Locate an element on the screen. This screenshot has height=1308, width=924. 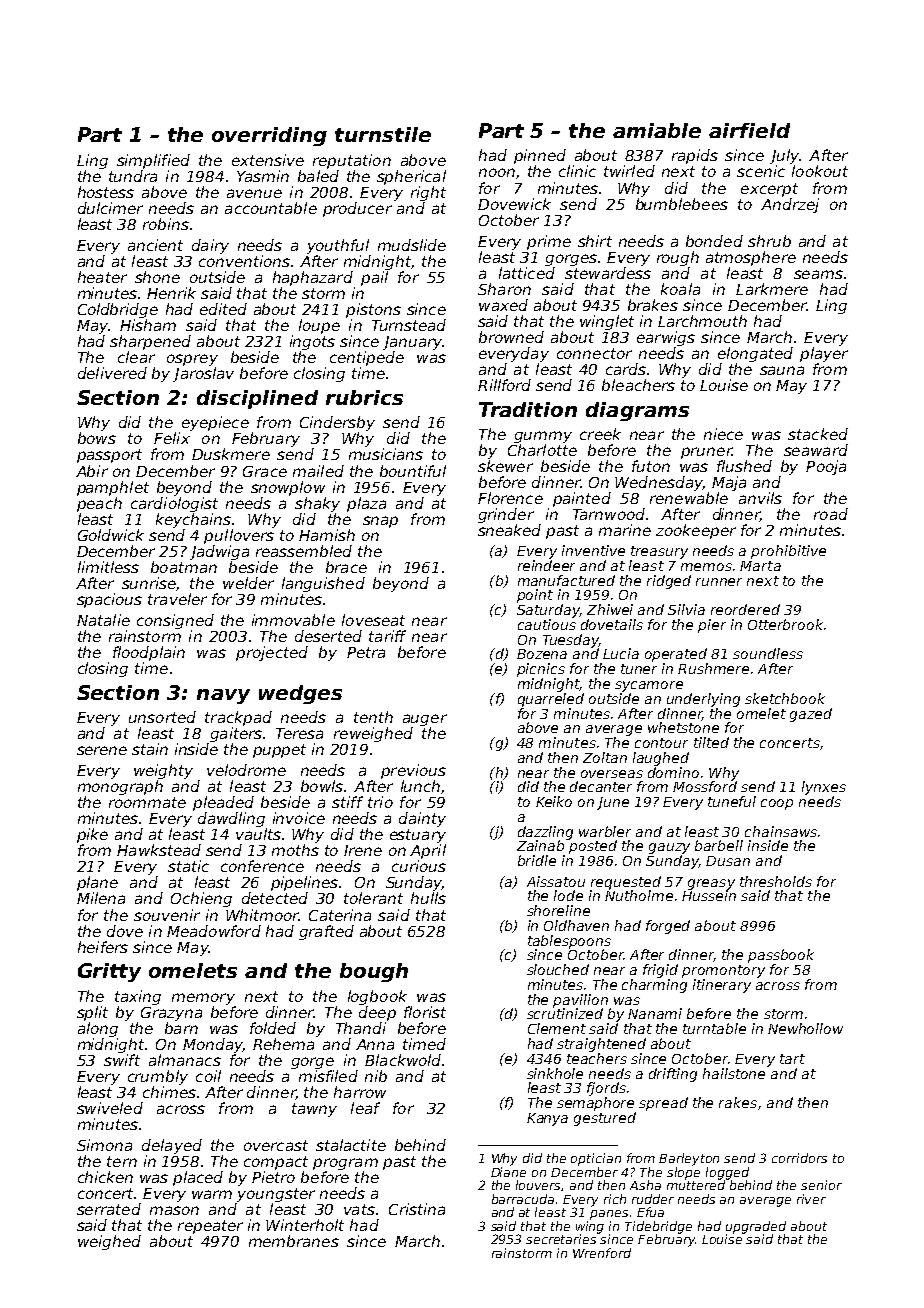
noon is located at coordinates (497, 172).
